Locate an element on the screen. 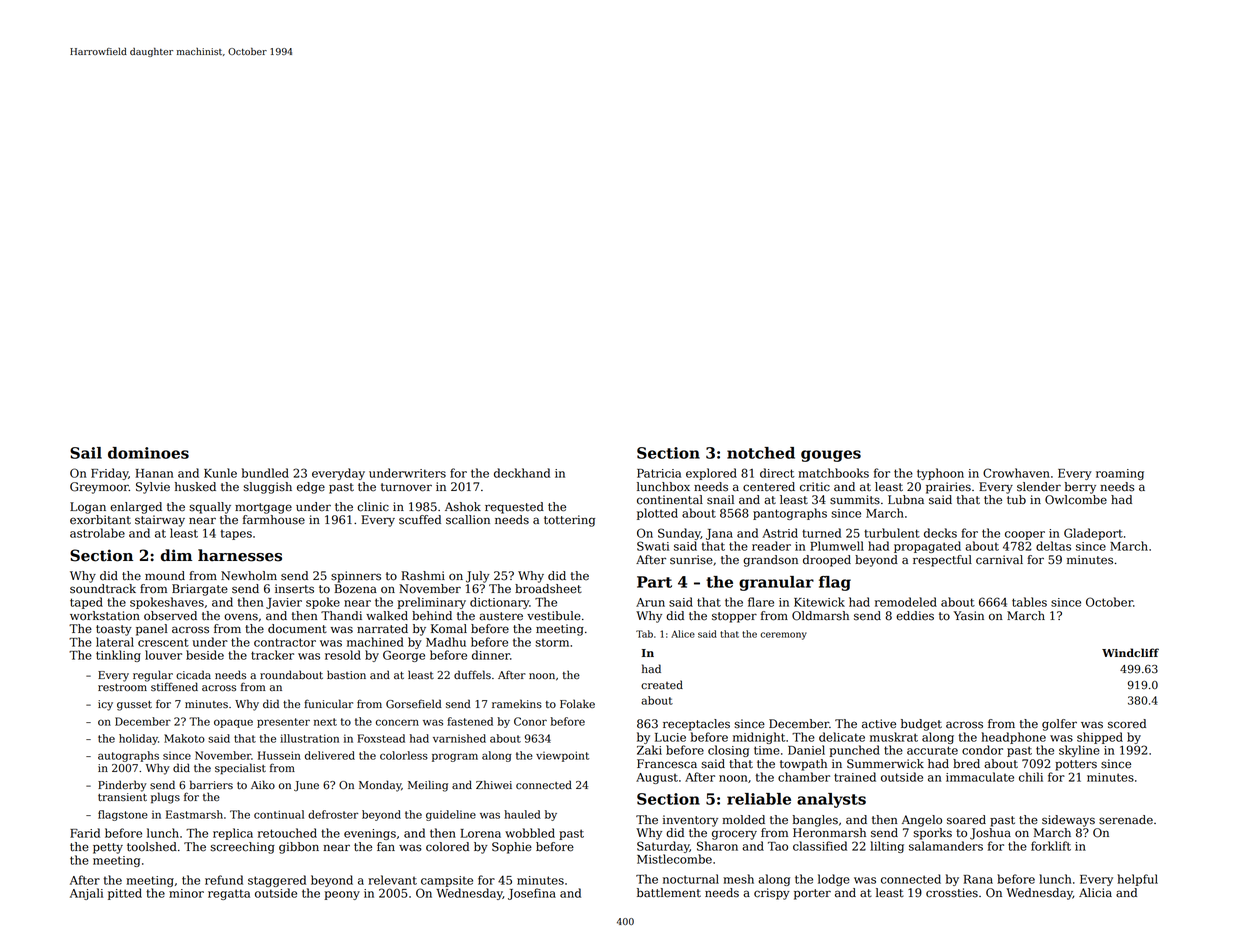  chili is located at coordinates (1031, 777).
